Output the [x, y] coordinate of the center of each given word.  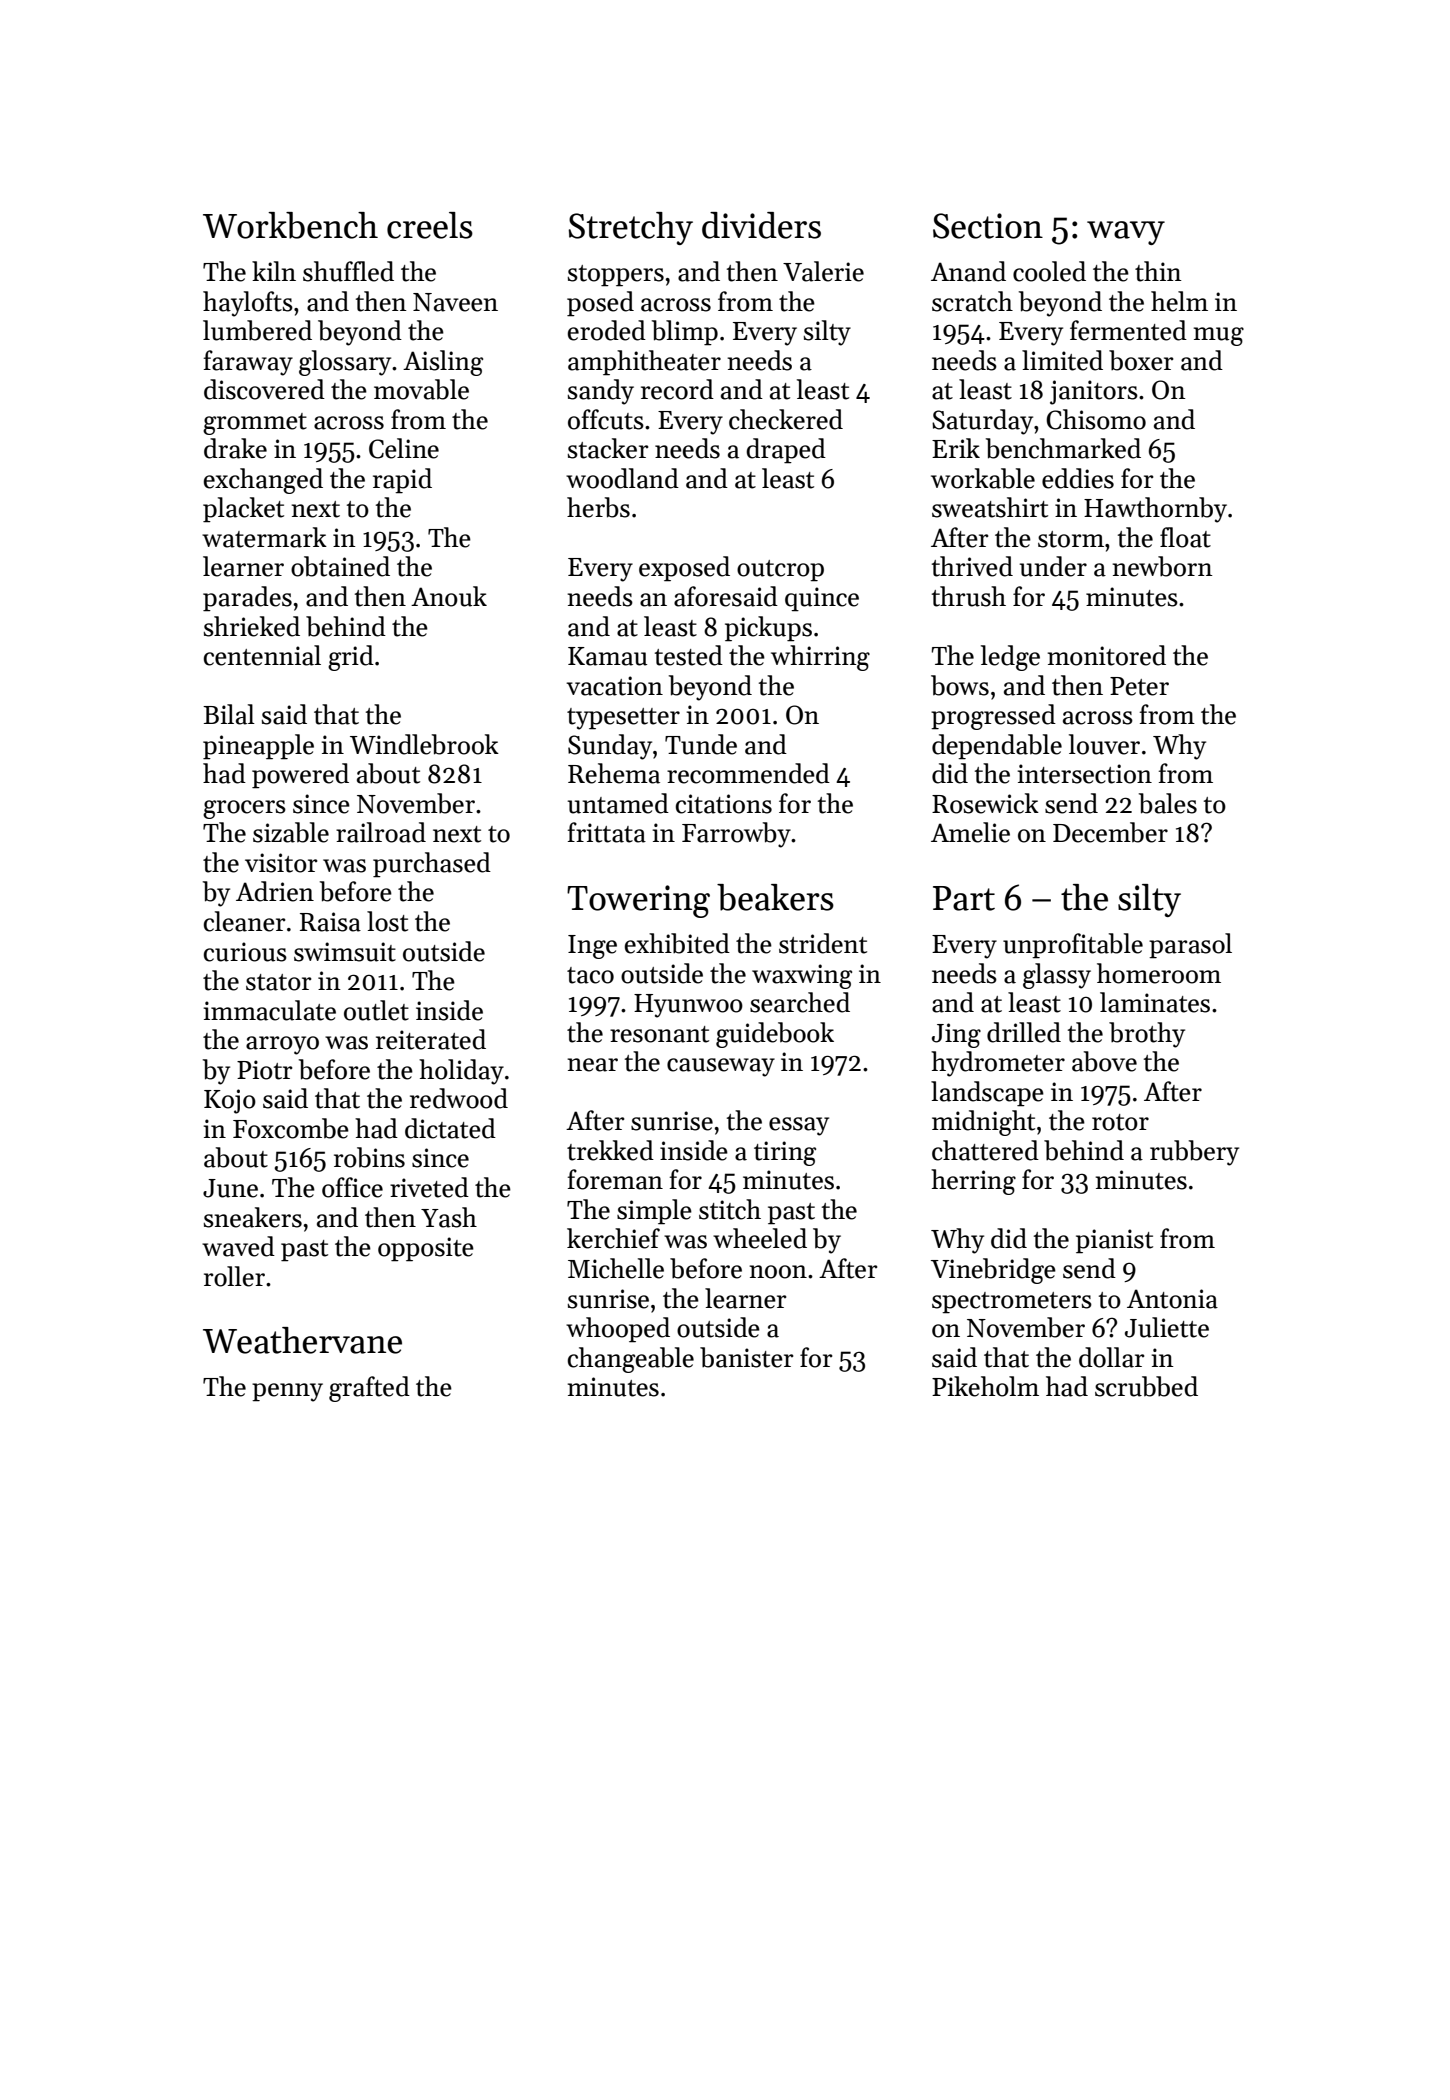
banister [746, 1357]
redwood [459, 1098]
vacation [614, 686]
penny [287, 1392]
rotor [1120, 1122]
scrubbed [1146, 1386]
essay [799, 1126]
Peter [1139, 686]
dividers [761, 225]
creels [430, 225]
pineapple [258, 747]
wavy [1126, 233]
